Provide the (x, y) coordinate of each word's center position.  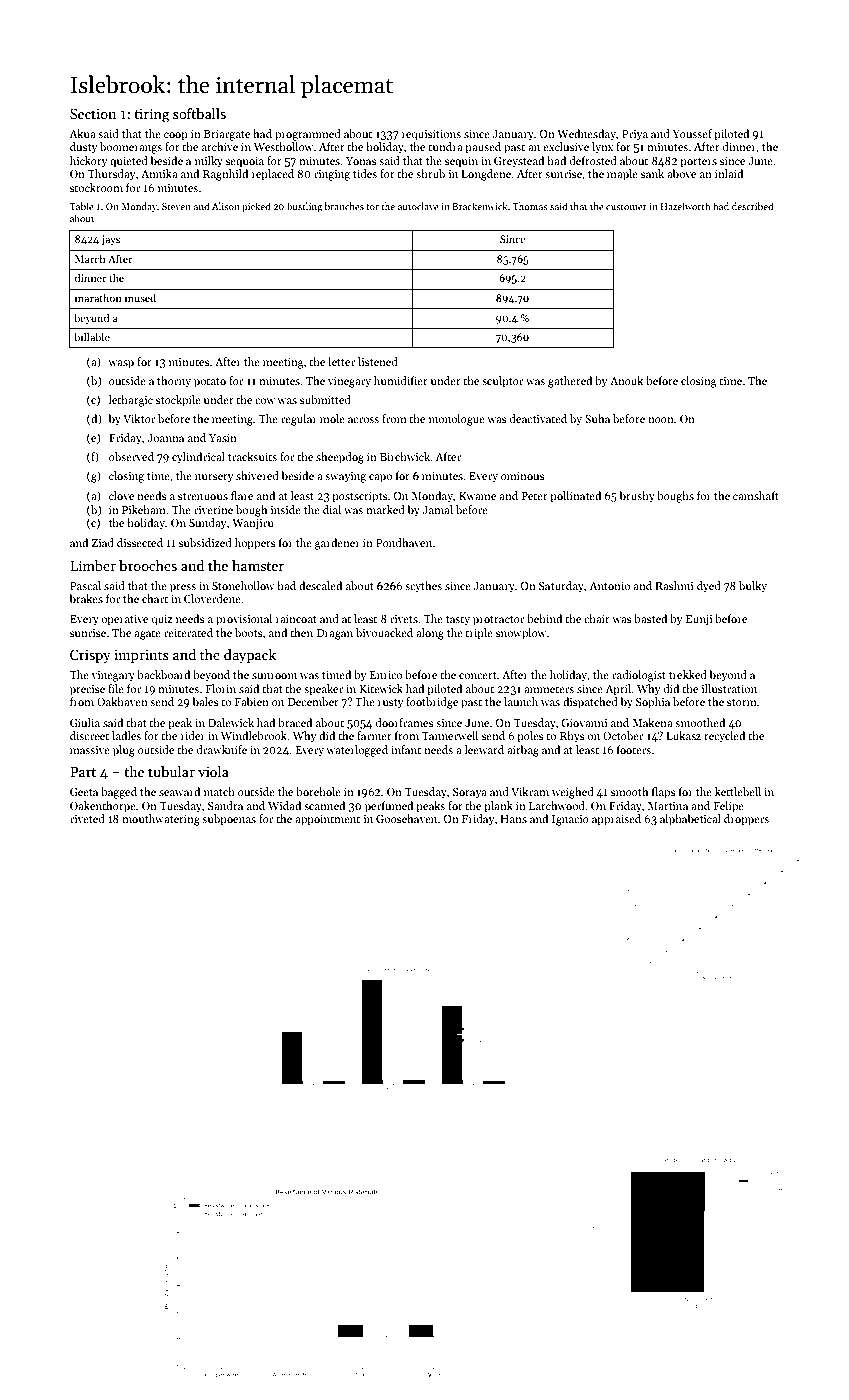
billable (92, 336)
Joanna (165, 438)
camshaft (756, 495)
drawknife (222, 749)
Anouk (627, 380)
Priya (635, 135)
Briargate (227, 135)
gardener (337, 544)
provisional (244, 620)
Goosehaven (406, 818)
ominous (523, 476)
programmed (308, 135)
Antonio (609, 586)
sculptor (502, 382)
